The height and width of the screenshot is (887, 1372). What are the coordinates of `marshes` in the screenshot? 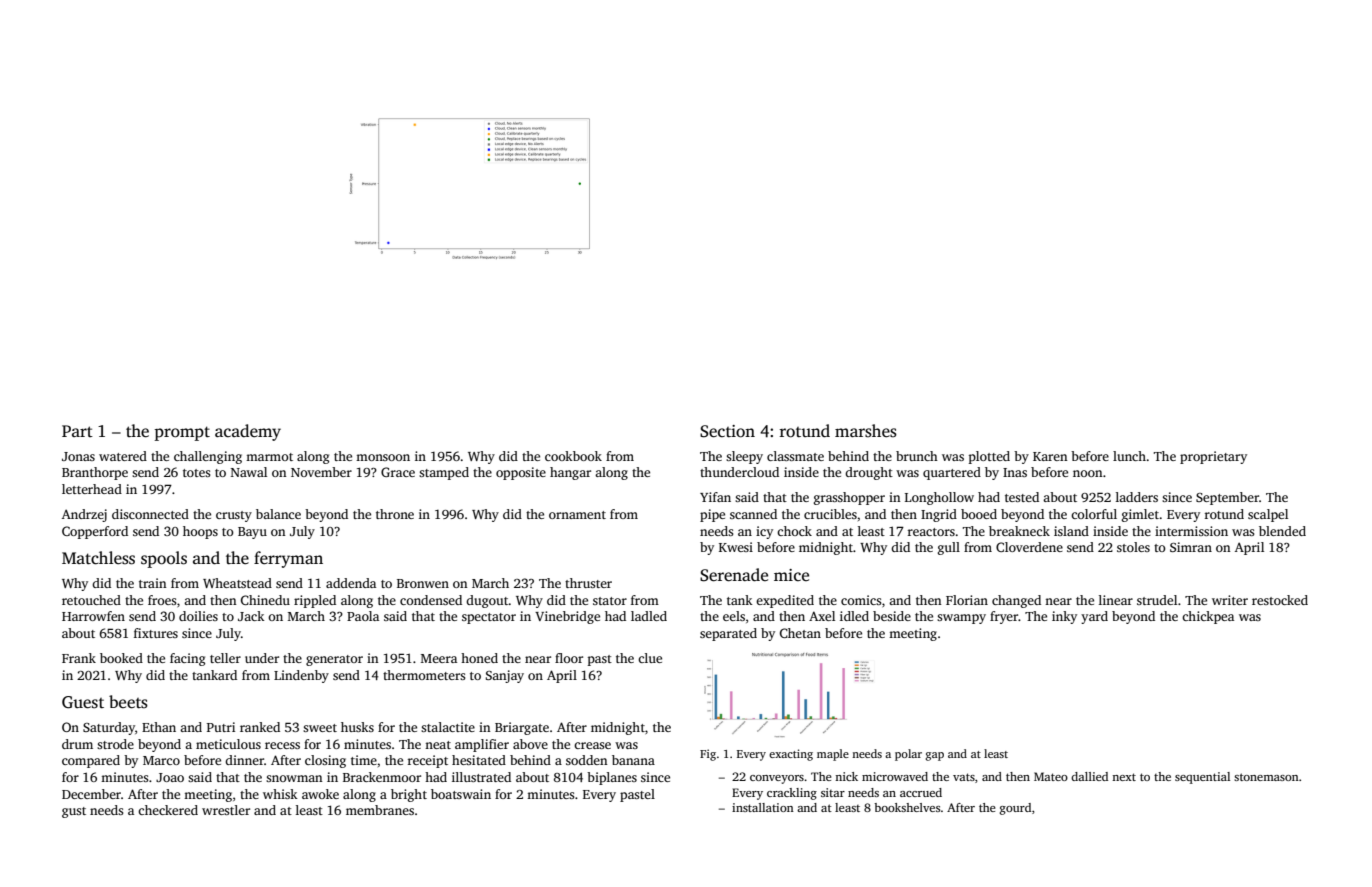 It's located at (866, 431).
